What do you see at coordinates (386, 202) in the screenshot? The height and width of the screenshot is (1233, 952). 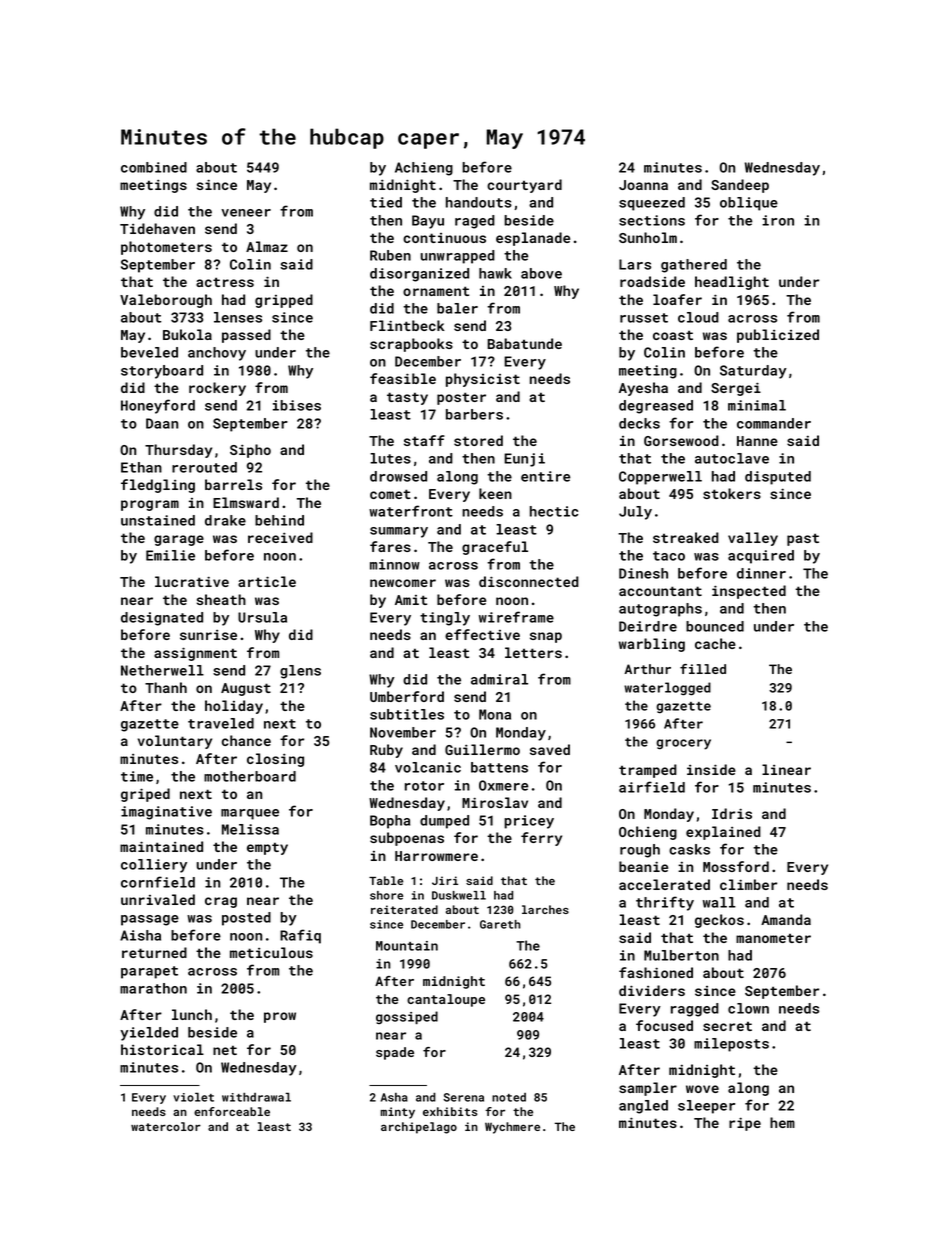 I see `tied` at bounding box center [386, 202].
